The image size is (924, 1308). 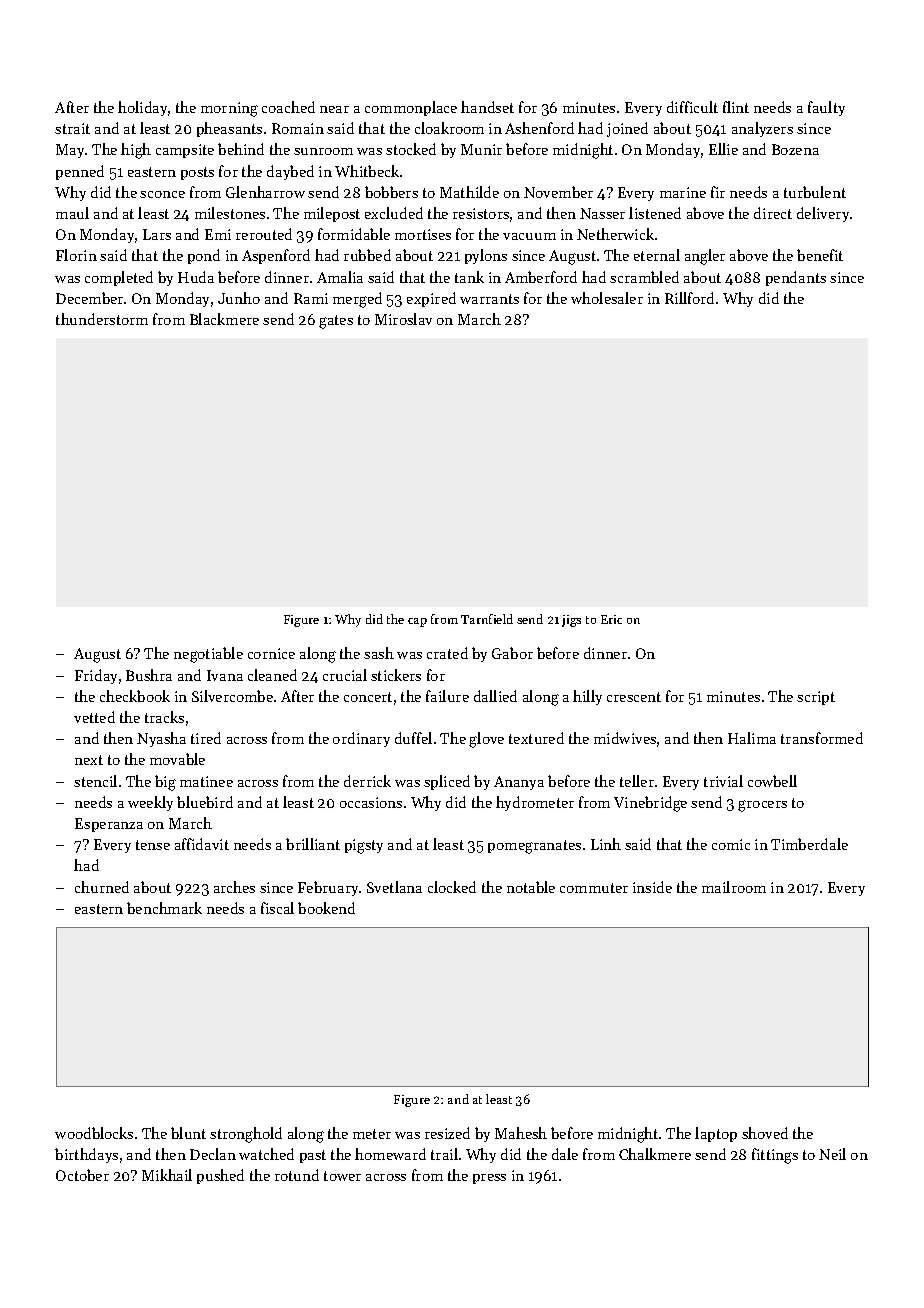 What do you see at coordinates (489, 1179) in the document?
I see `press` at bounding box center [489, 1179].
